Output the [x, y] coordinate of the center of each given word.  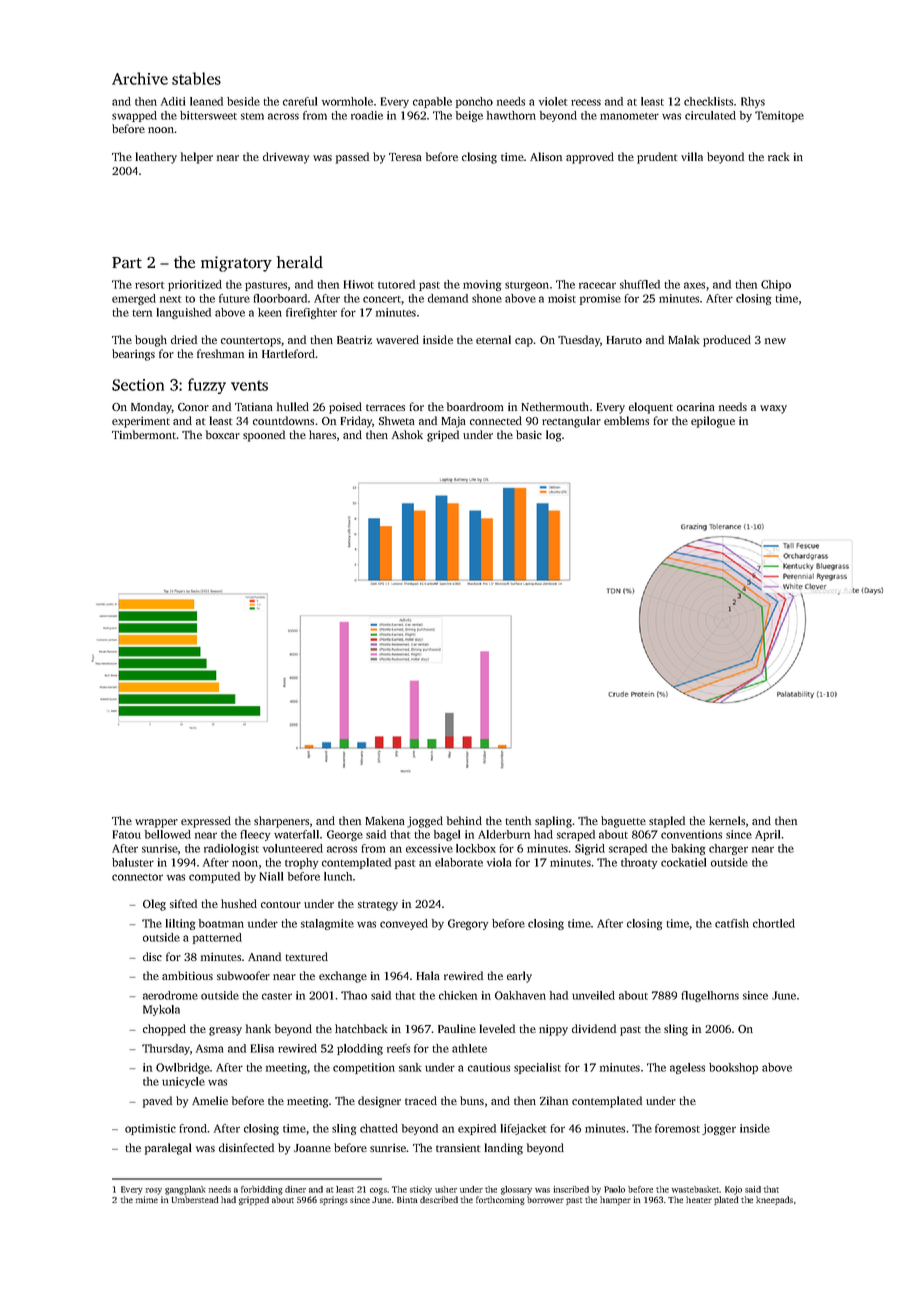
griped [443, 436]
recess [586, 102]
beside [243, 101]
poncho [474, 102]
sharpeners [281, 822]
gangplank [185, 1190]
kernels [727, 820]
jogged [425, 822]
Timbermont [144, 434]
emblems [626, 420]
